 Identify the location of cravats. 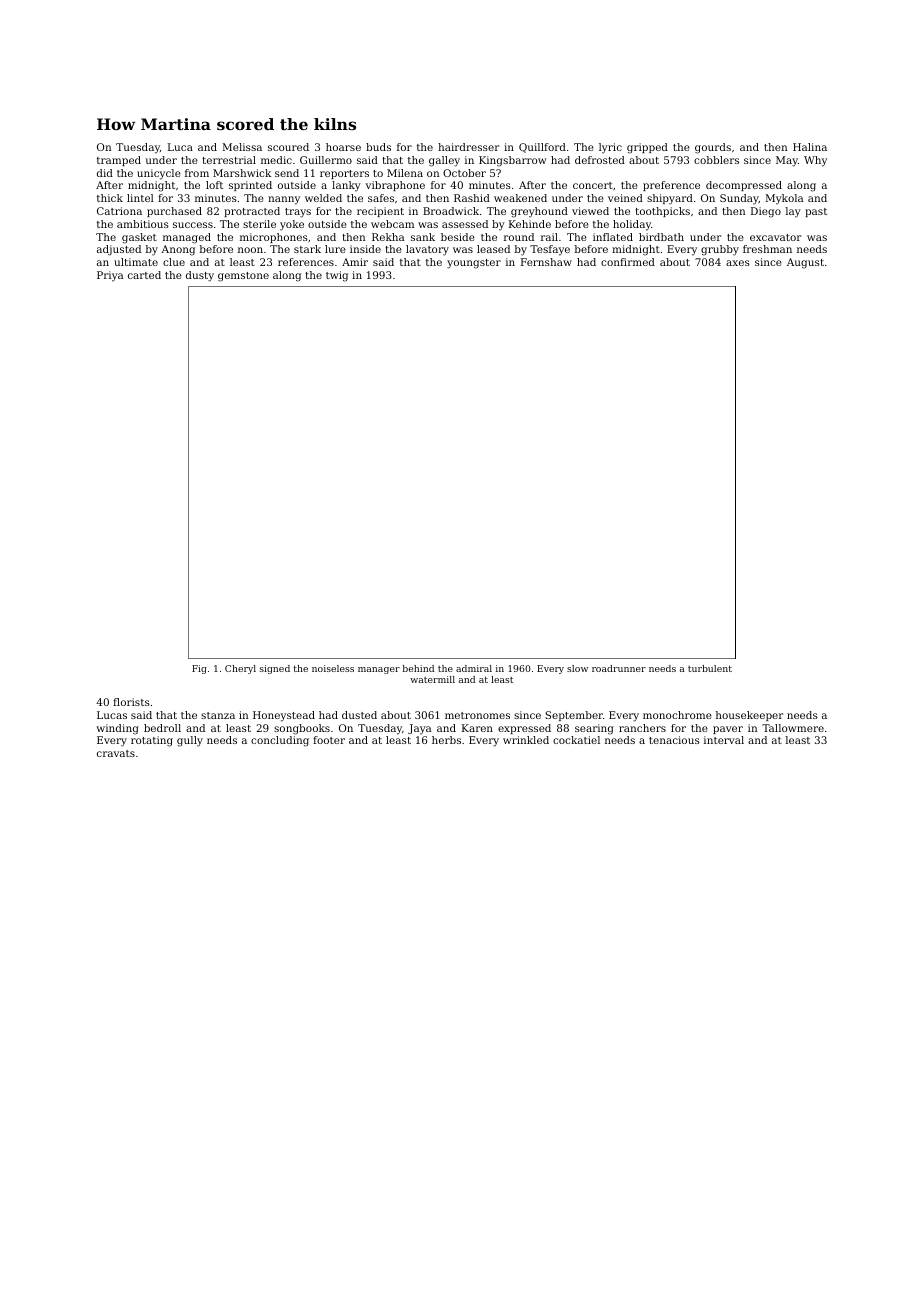
(116, 753).
